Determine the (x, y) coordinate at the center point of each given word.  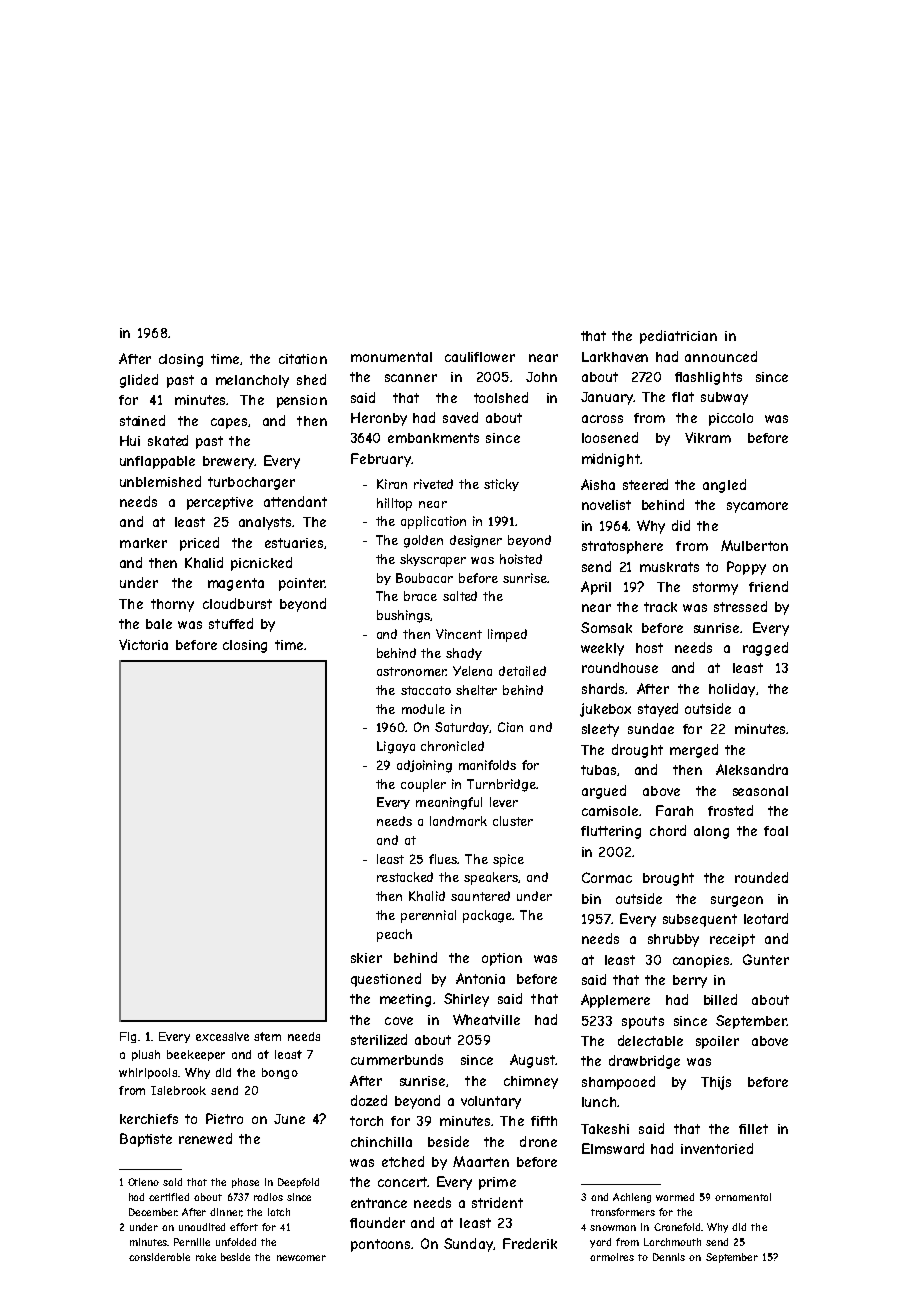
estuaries (294, 543)
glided (139, 381)
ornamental (743, 1197)
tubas (598, 770)
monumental (391, 357)
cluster (513, 821)
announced (721, 356)
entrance (379, 1203)
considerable (159, 1257)
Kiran (392, 484)
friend (768, 586)
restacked (405, 877)
